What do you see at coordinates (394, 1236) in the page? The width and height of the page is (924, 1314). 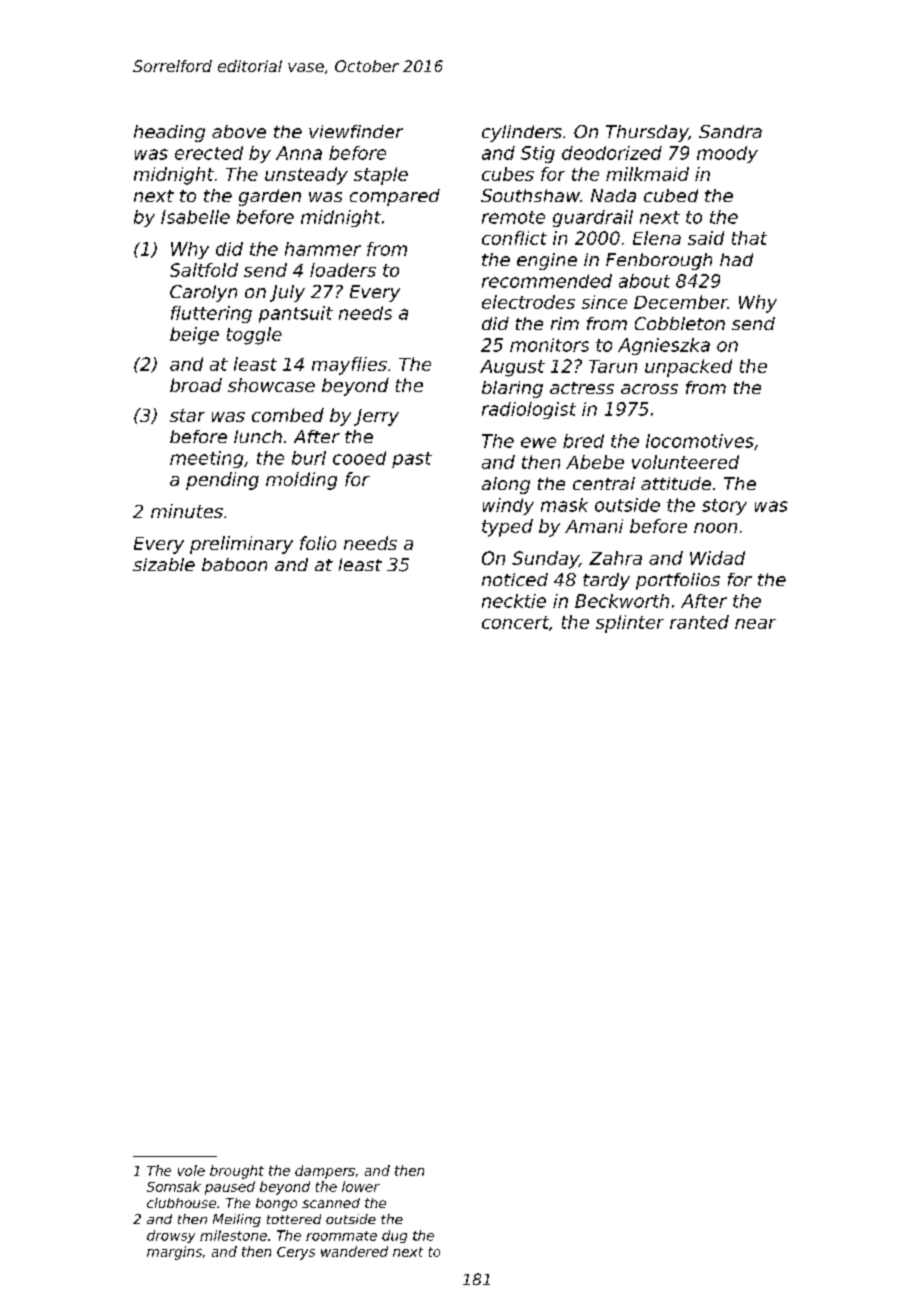 I see `dug` at bounding box center [394, 1236].
